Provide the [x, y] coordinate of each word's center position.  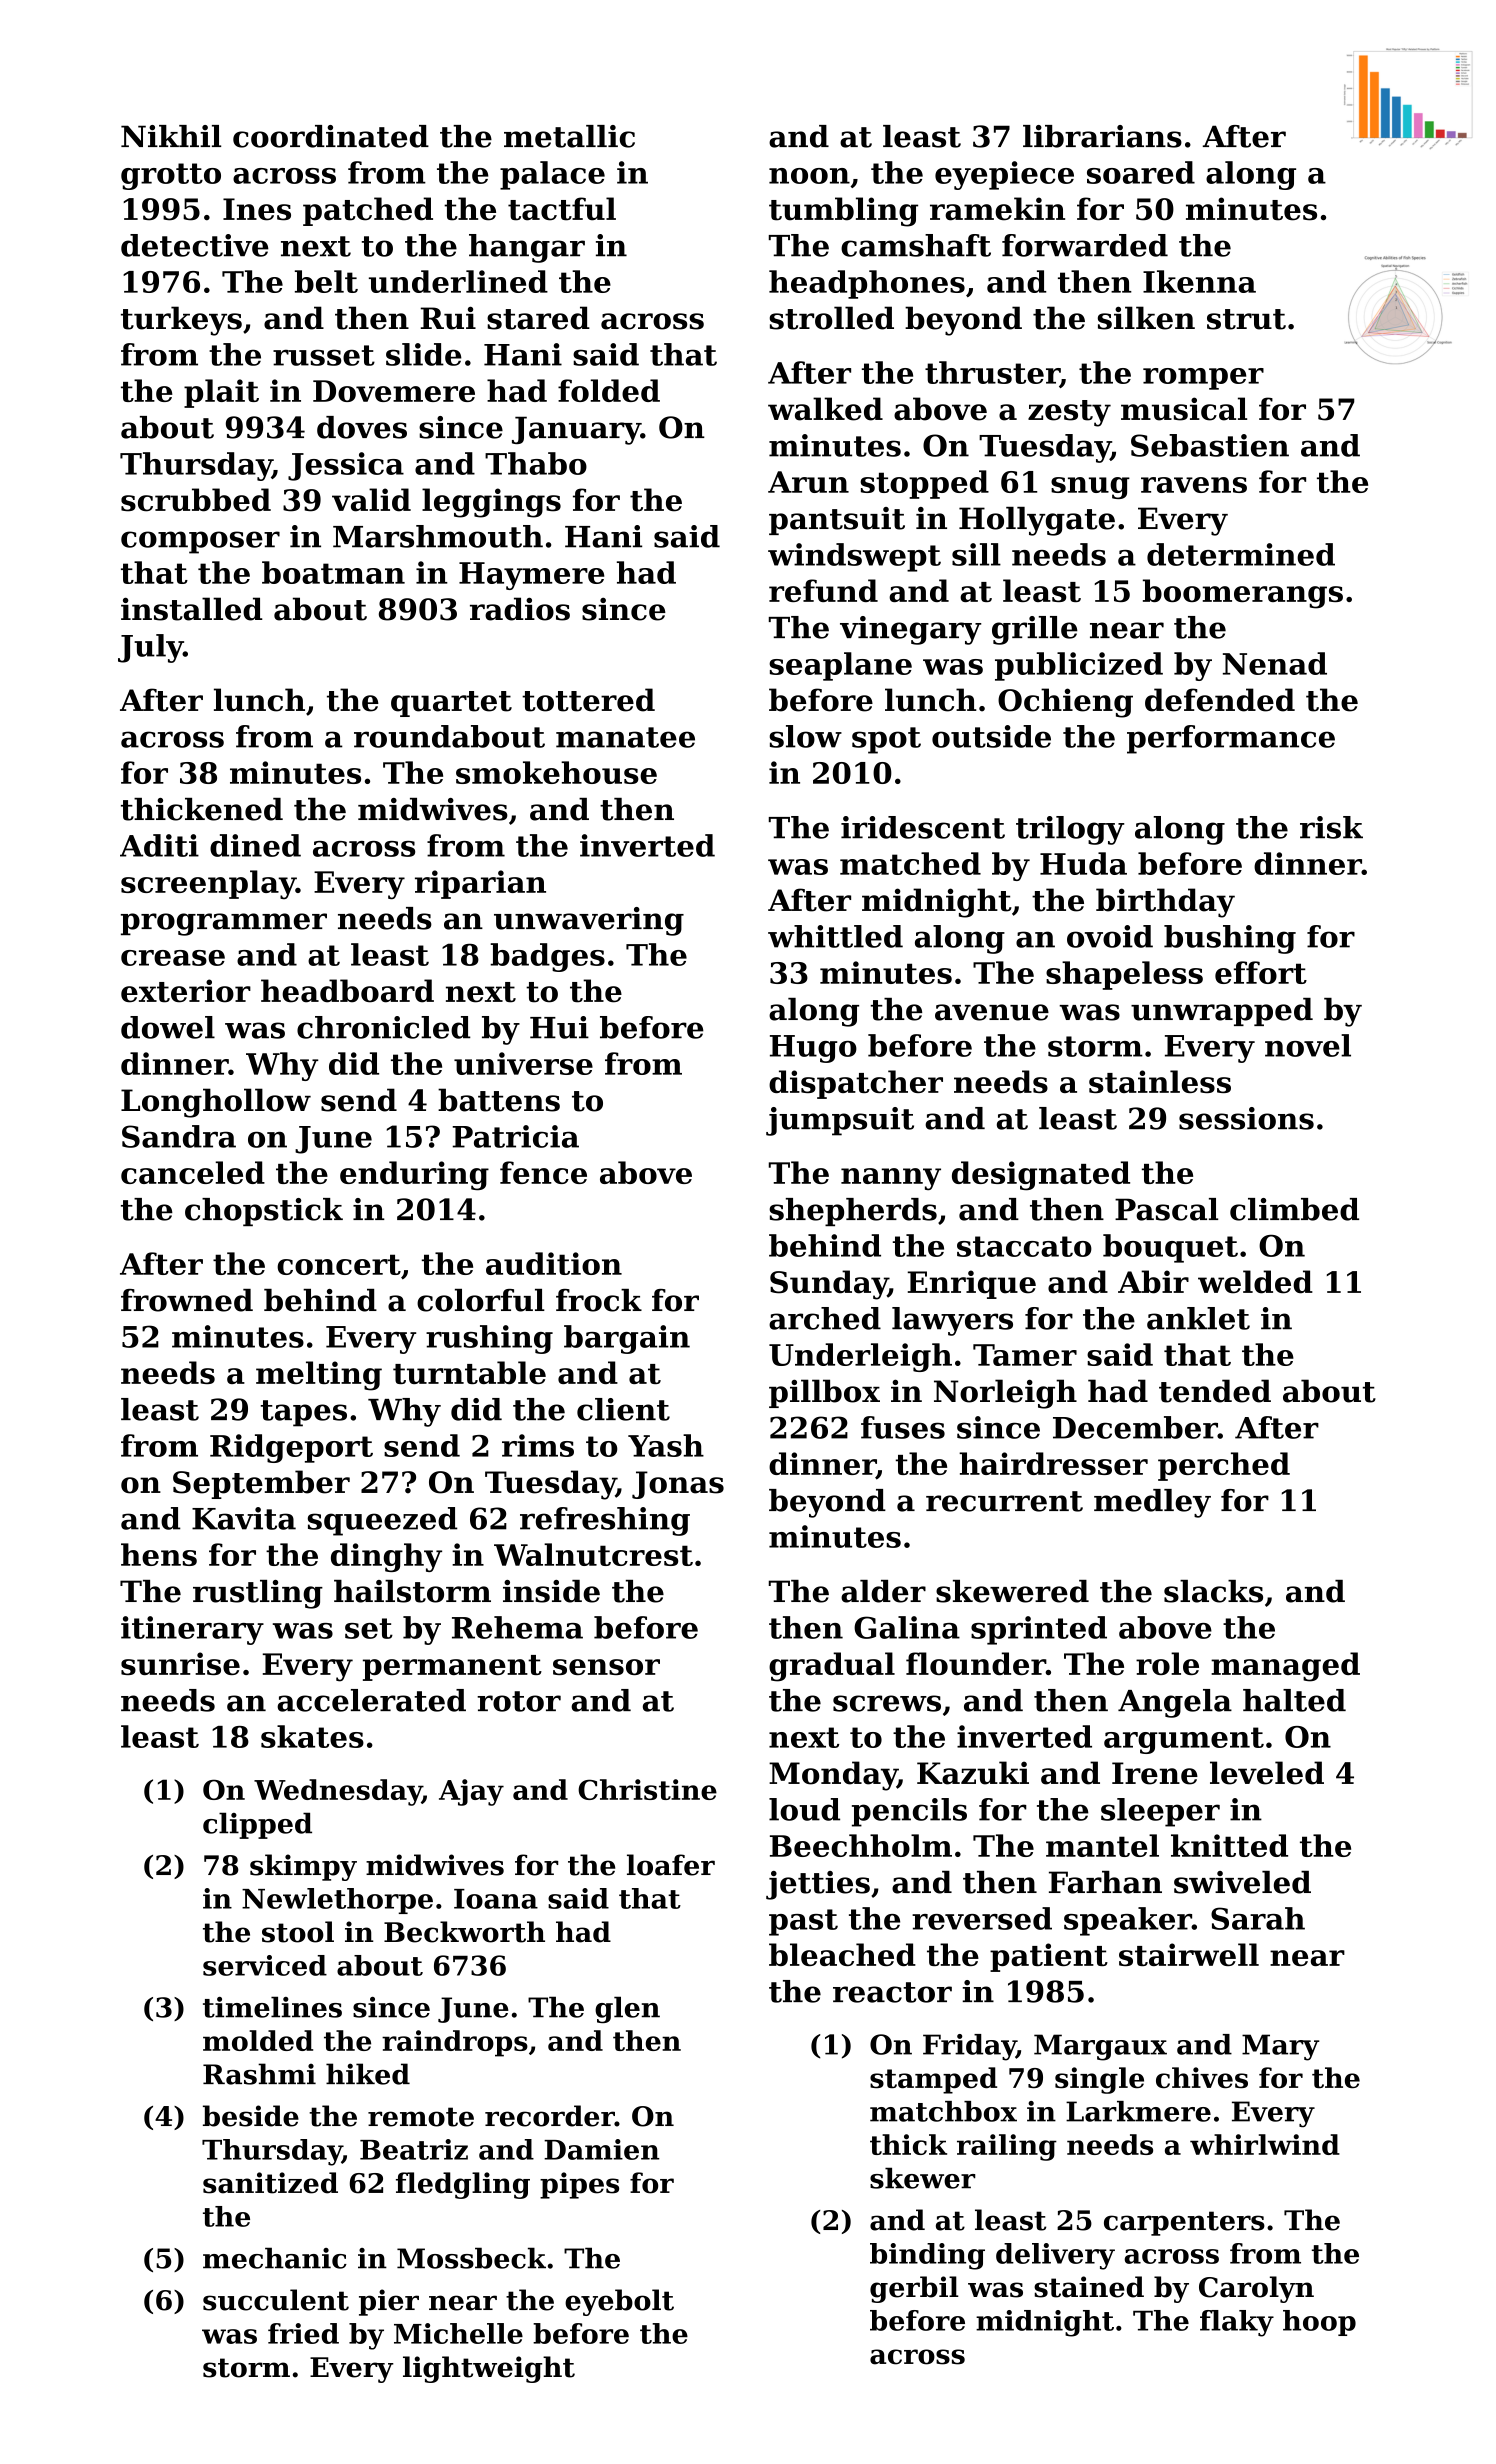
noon [809, 176]
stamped [933, 2080]
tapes [304, 1413]
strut [1246, 319]
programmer [224, 924]
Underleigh [860, 1357]
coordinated [331, 136]
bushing [1230, 939]
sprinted [1039, 1630]
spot [886, 740]
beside [251, 2116]
